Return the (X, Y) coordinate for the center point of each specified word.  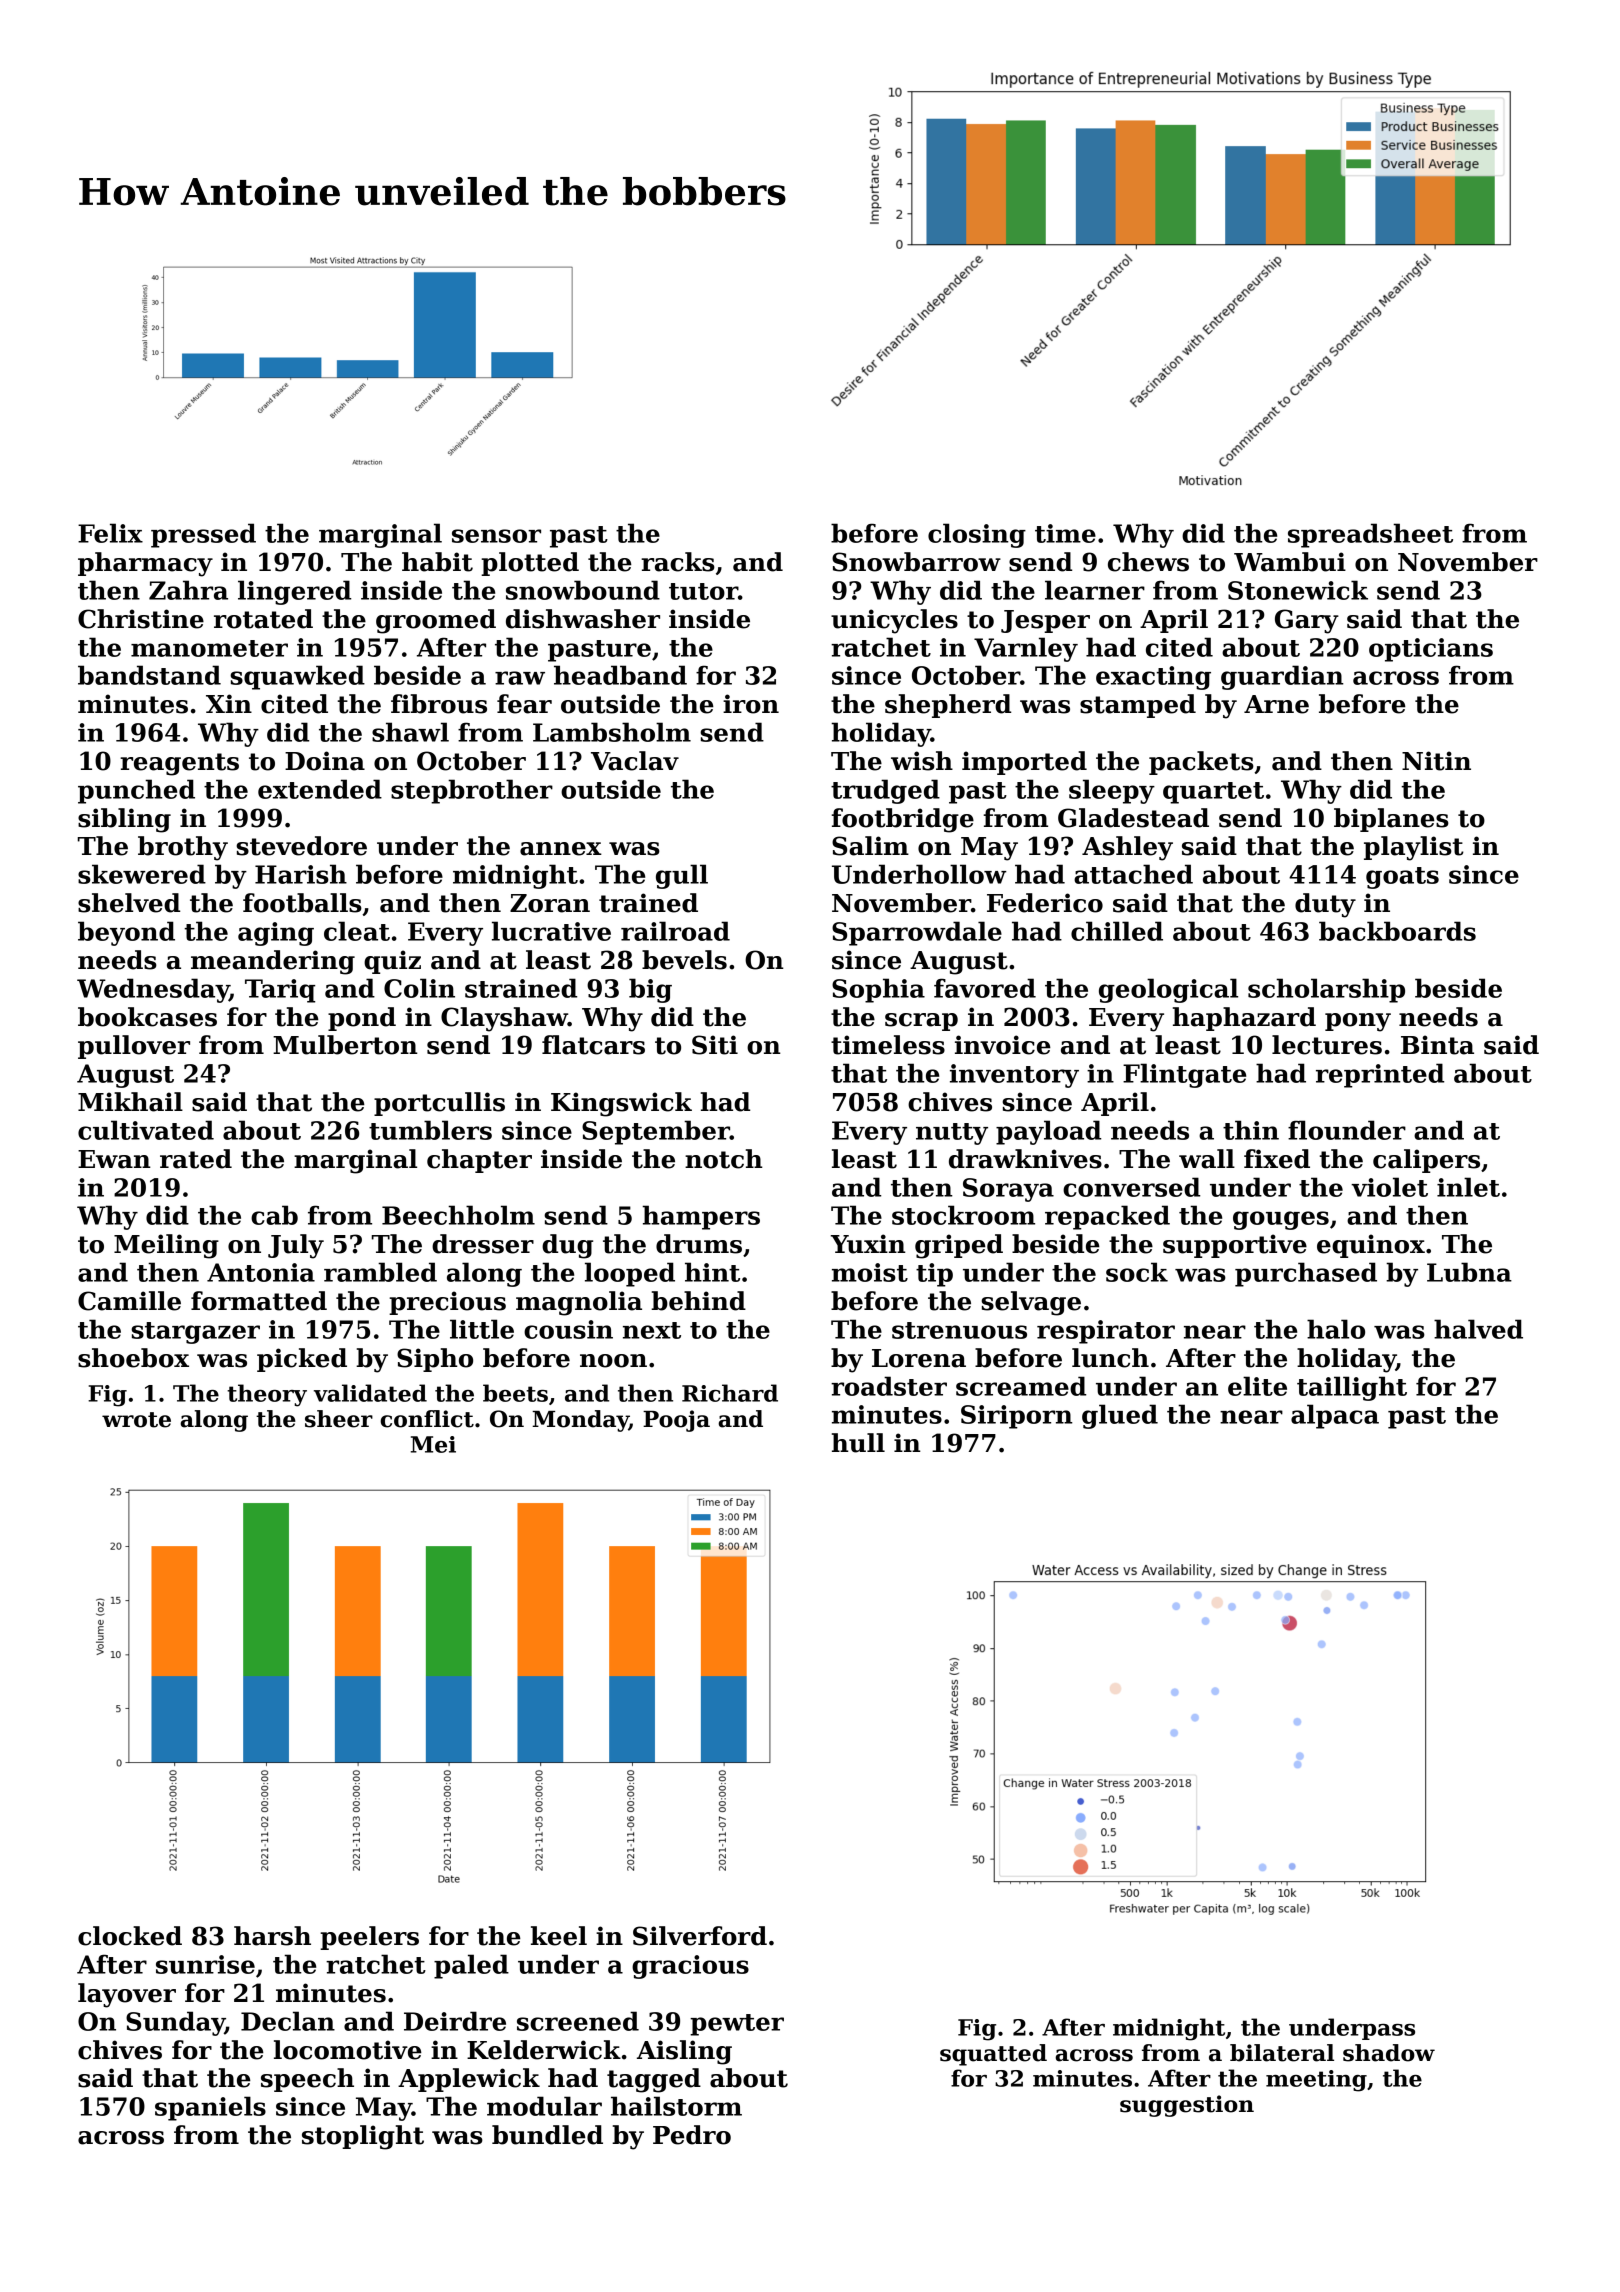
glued (1120, 1416)
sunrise (205, 1964)
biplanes (1391, 820)
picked (302, 1360)
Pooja (676, 1421)
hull (858, 1443)
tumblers (430, 1130)
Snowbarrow (916, 562)
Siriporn (1017, 1417)
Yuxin (868, 1244)
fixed (1277, 1159)
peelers (369, 1938)
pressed (203, 535)
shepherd (948, 706)
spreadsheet (1370, 535)
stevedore (301, 846)
